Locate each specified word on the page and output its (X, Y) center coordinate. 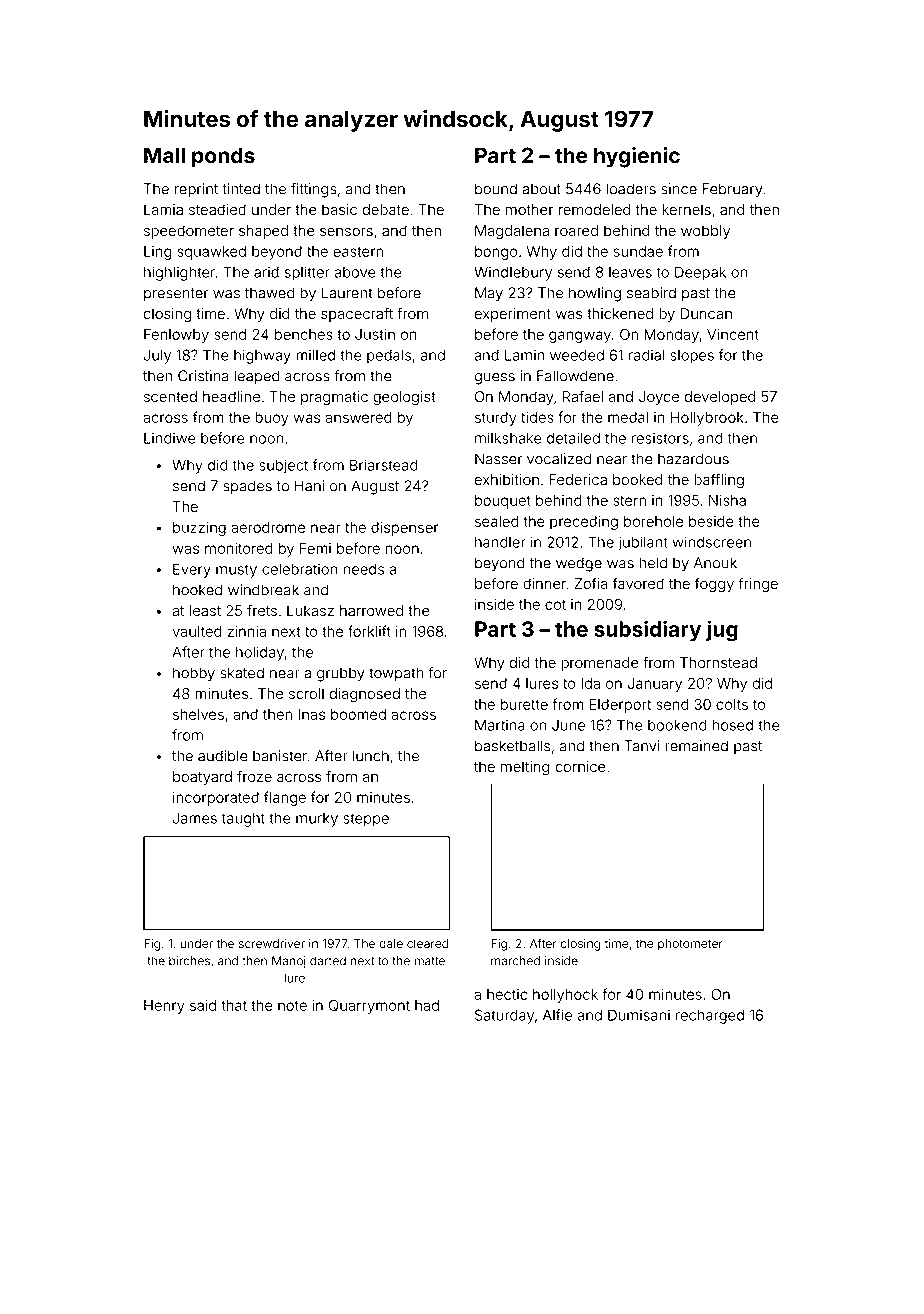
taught (243, 820)
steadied (217, 210)
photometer (690, 945)
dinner (544, 583)
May (489, 294)
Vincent (733, 334)
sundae (638, 251)
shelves (198, 714)
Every (192, 570)
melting (525, 768)
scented (170, 396)
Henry (164, 1007)
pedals (389, 356)
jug (722, 631)
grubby (341, 674)
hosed (732, 725)
